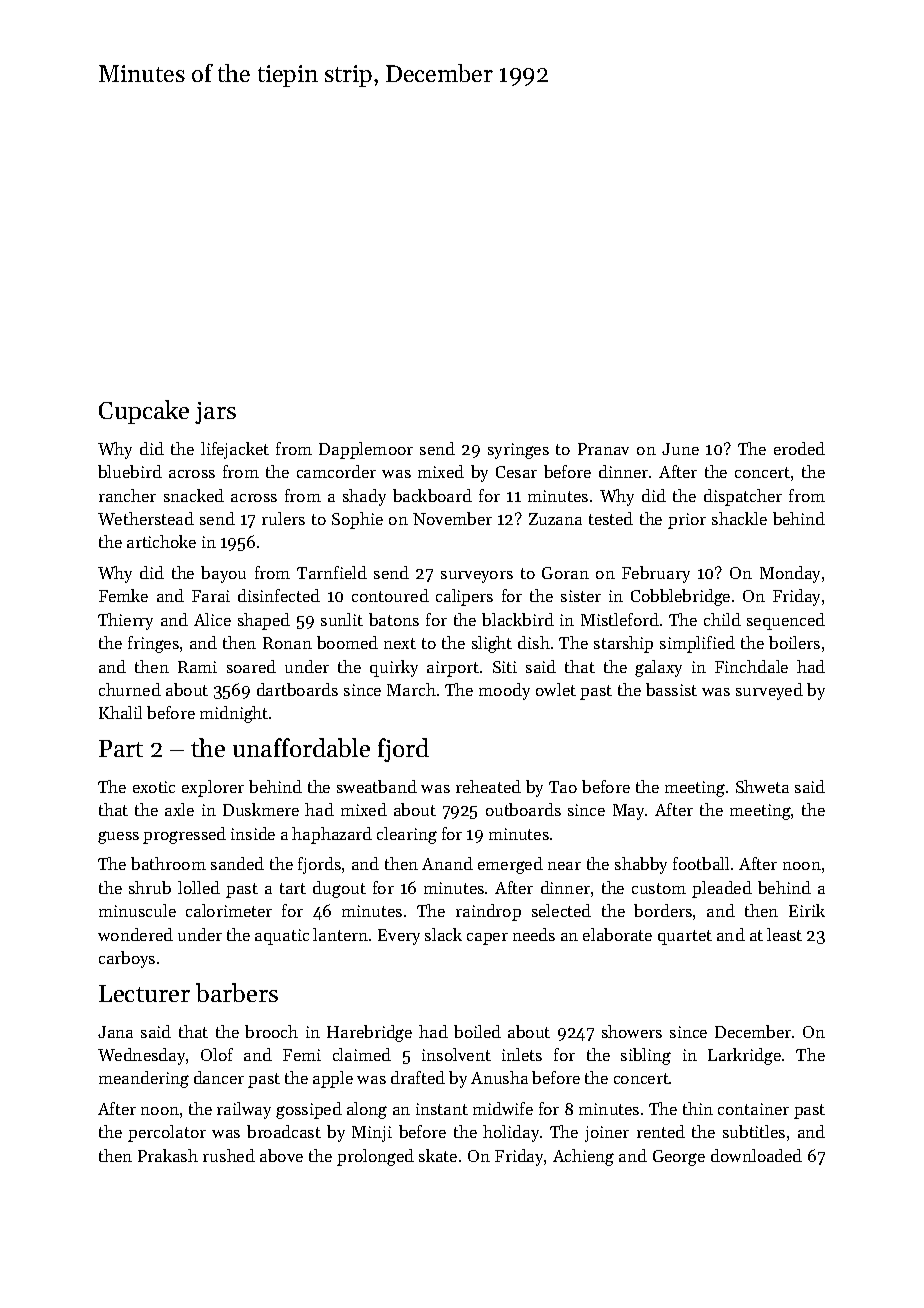  Describe the element at coordinates (217, 1054) in the screenshot. I see `Olof` at that location.
